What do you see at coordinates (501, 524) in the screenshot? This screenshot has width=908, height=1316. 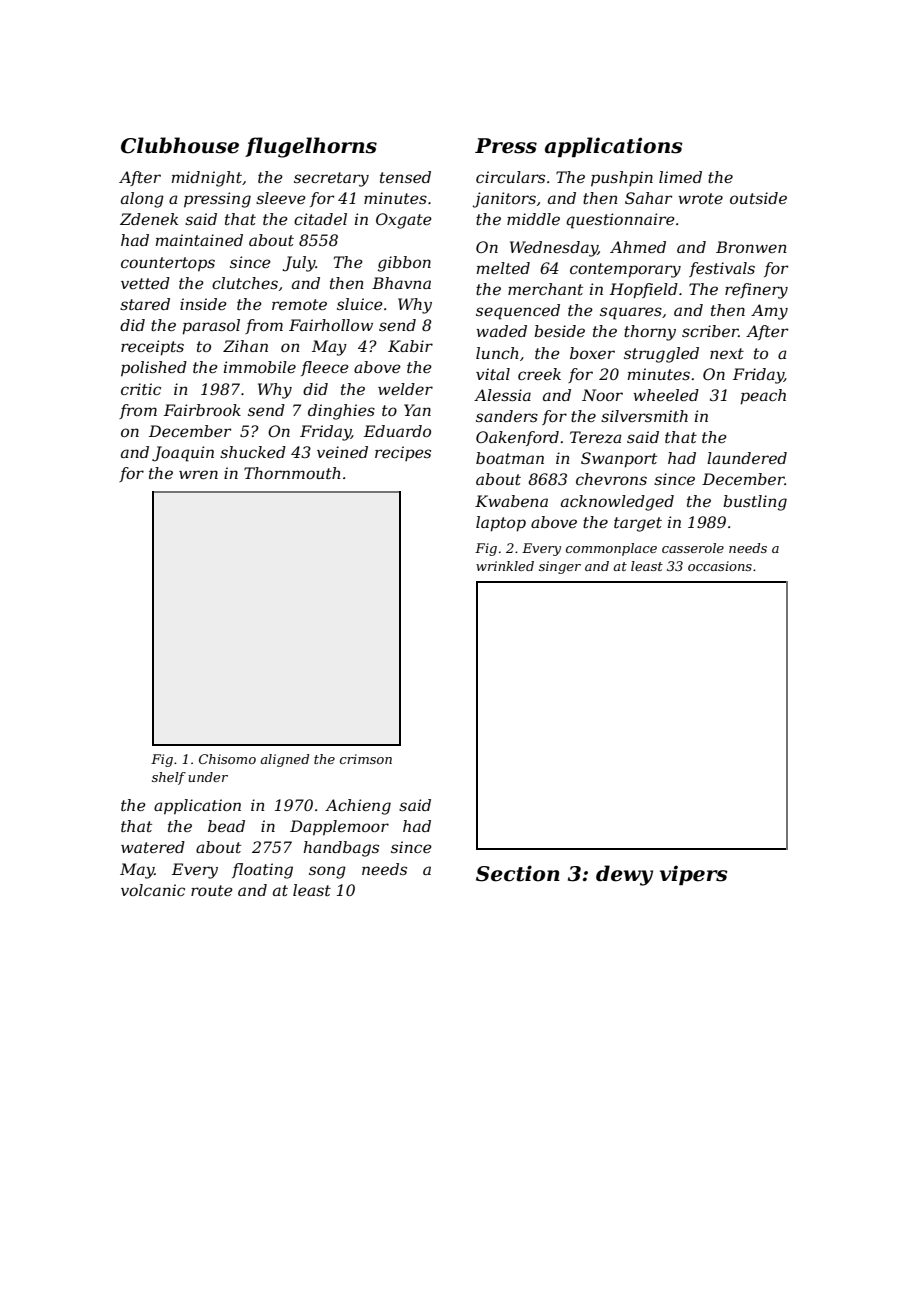 I see `laptop` at bounding box center [501, 524].
